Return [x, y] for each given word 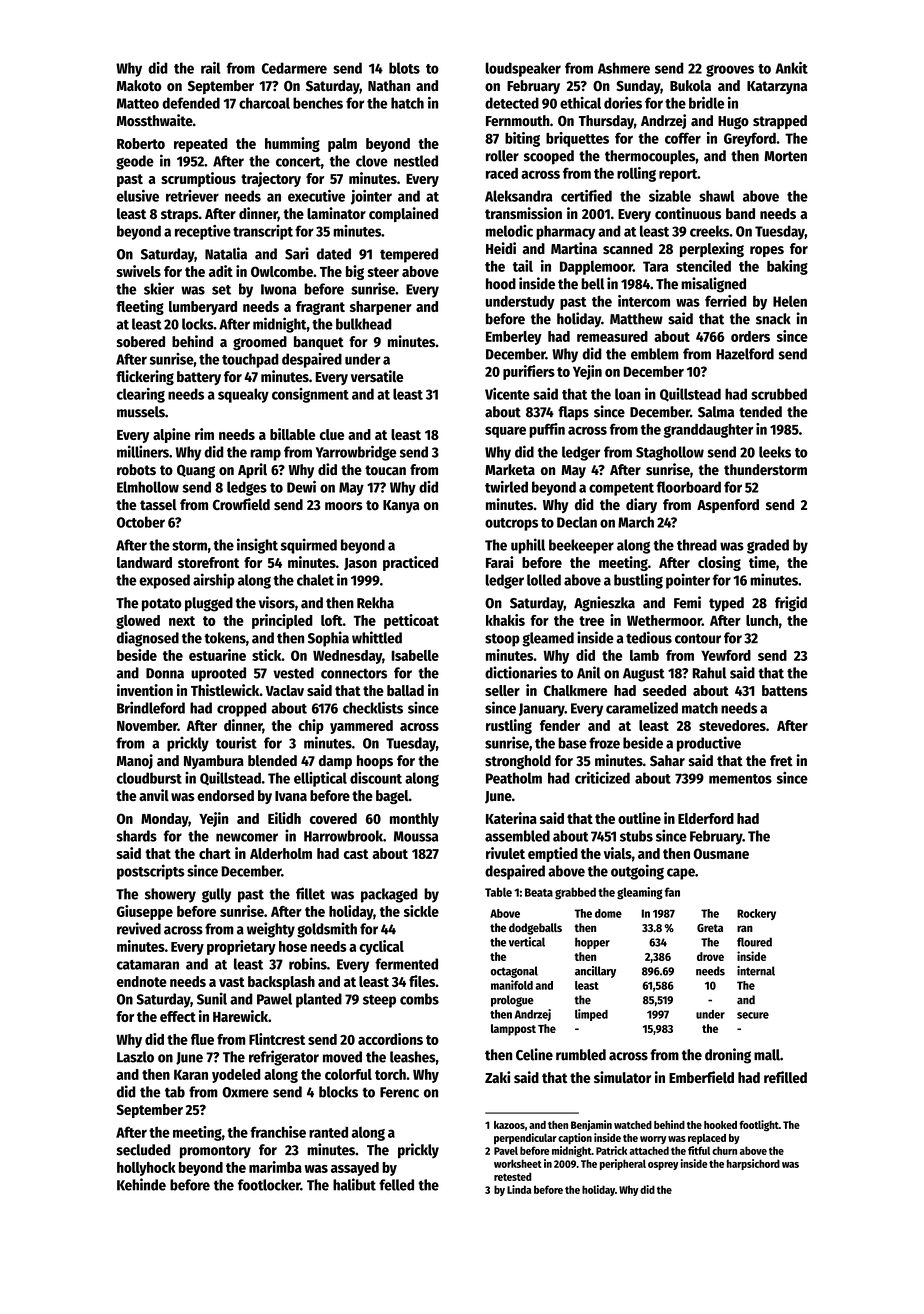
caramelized [642, 707]
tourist [236, 742]
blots [404, 68]
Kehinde [141, 1184]
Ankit [791, 68]
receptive [203, 232]
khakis [505, 620]
